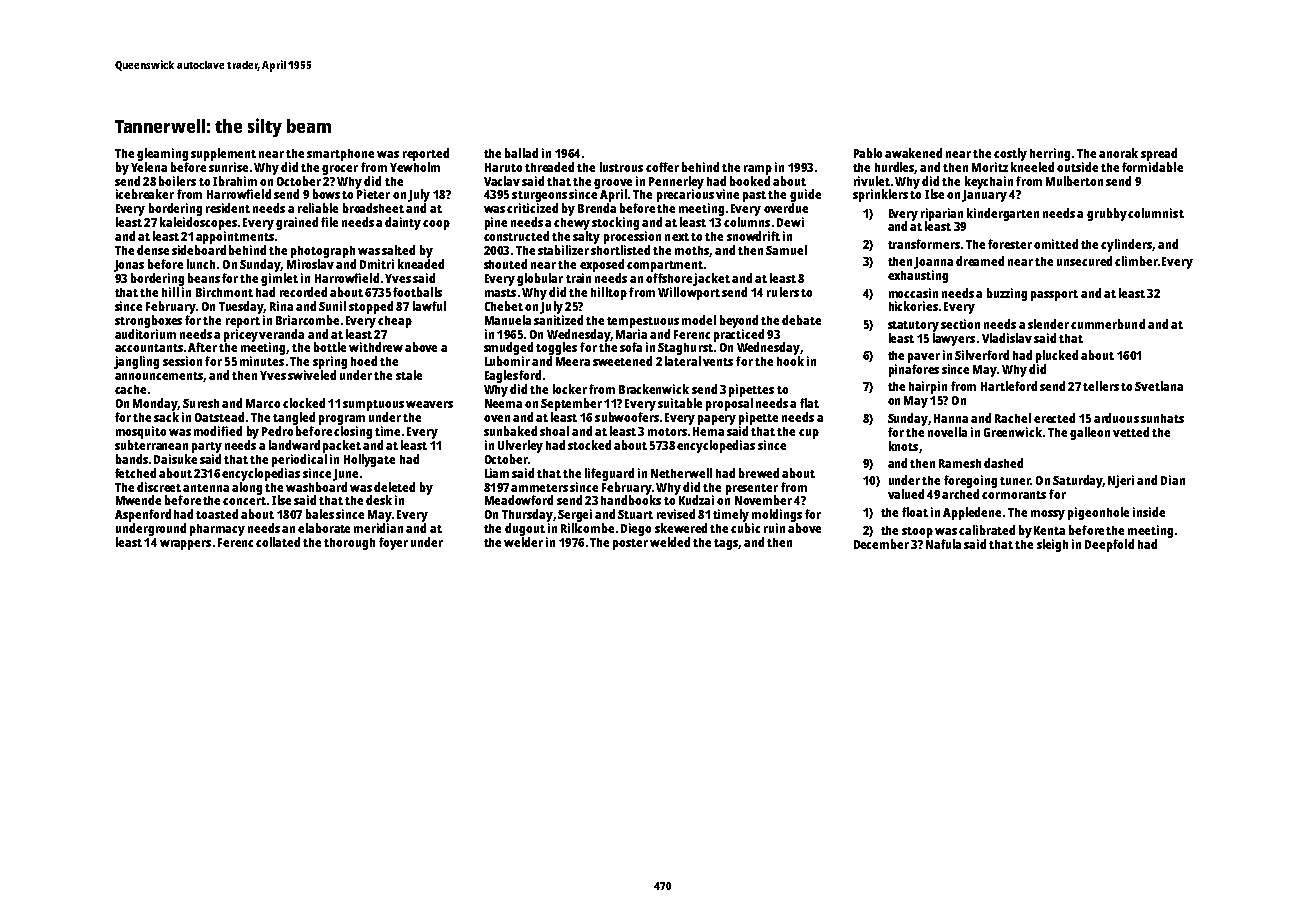 The height and width of the document is (924, 1308). Describe the element at coordinates (223, 154) in the document. I see `supplement` at that location.
